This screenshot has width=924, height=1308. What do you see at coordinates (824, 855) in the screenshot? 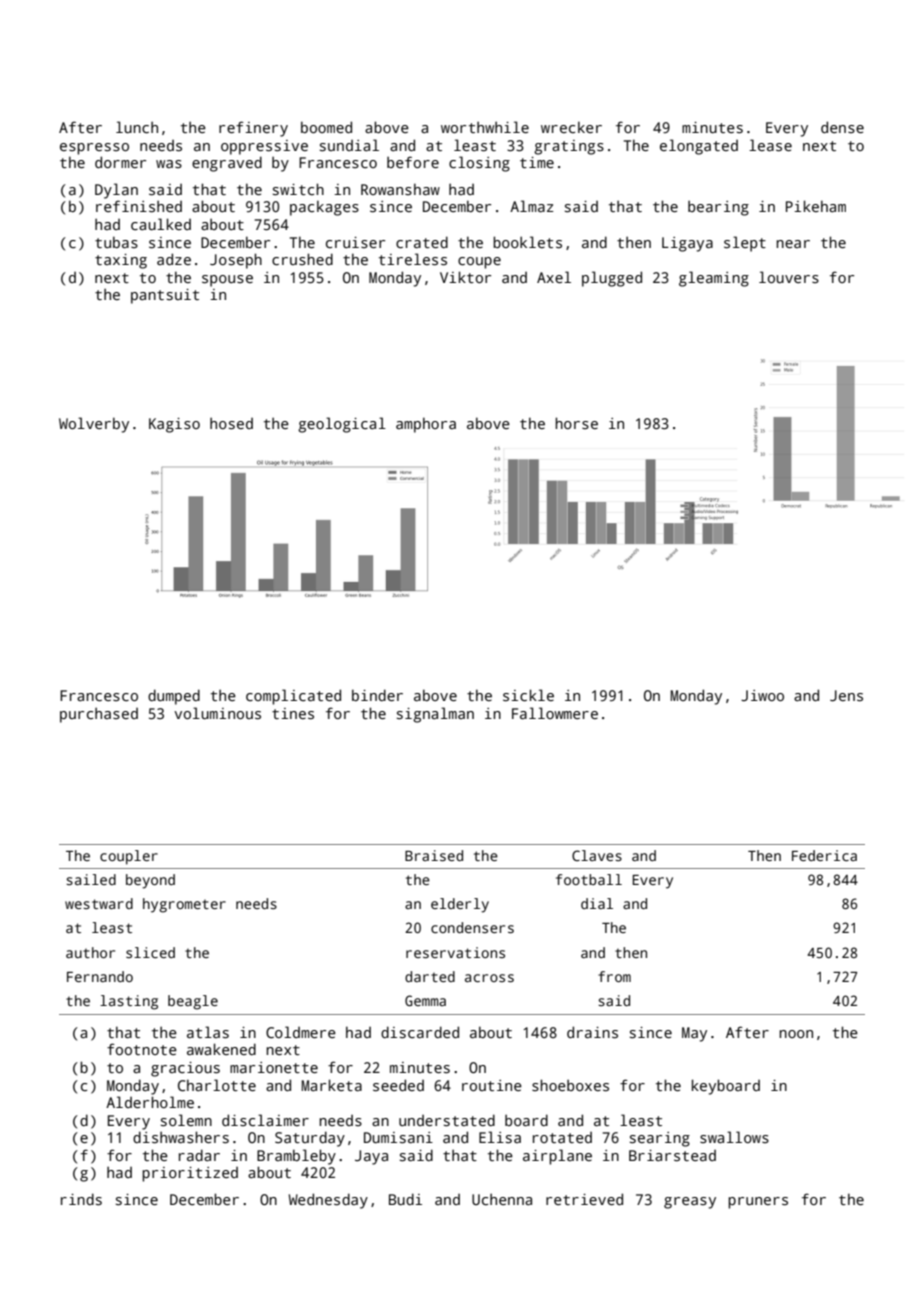
I see `Federica` at bounding box center [824, 855].
